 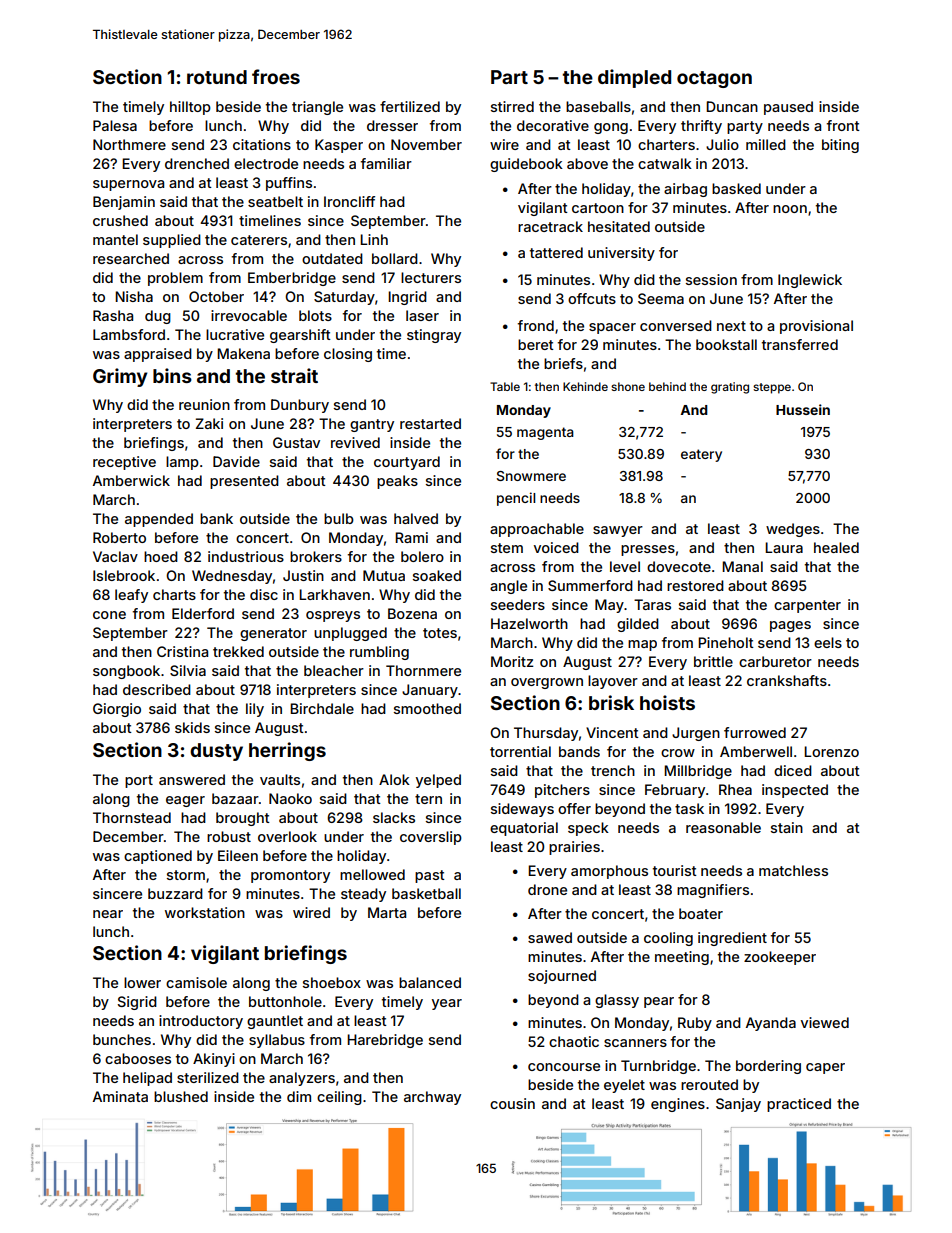 I want to click on archway, so click(x=432, y=1098).
